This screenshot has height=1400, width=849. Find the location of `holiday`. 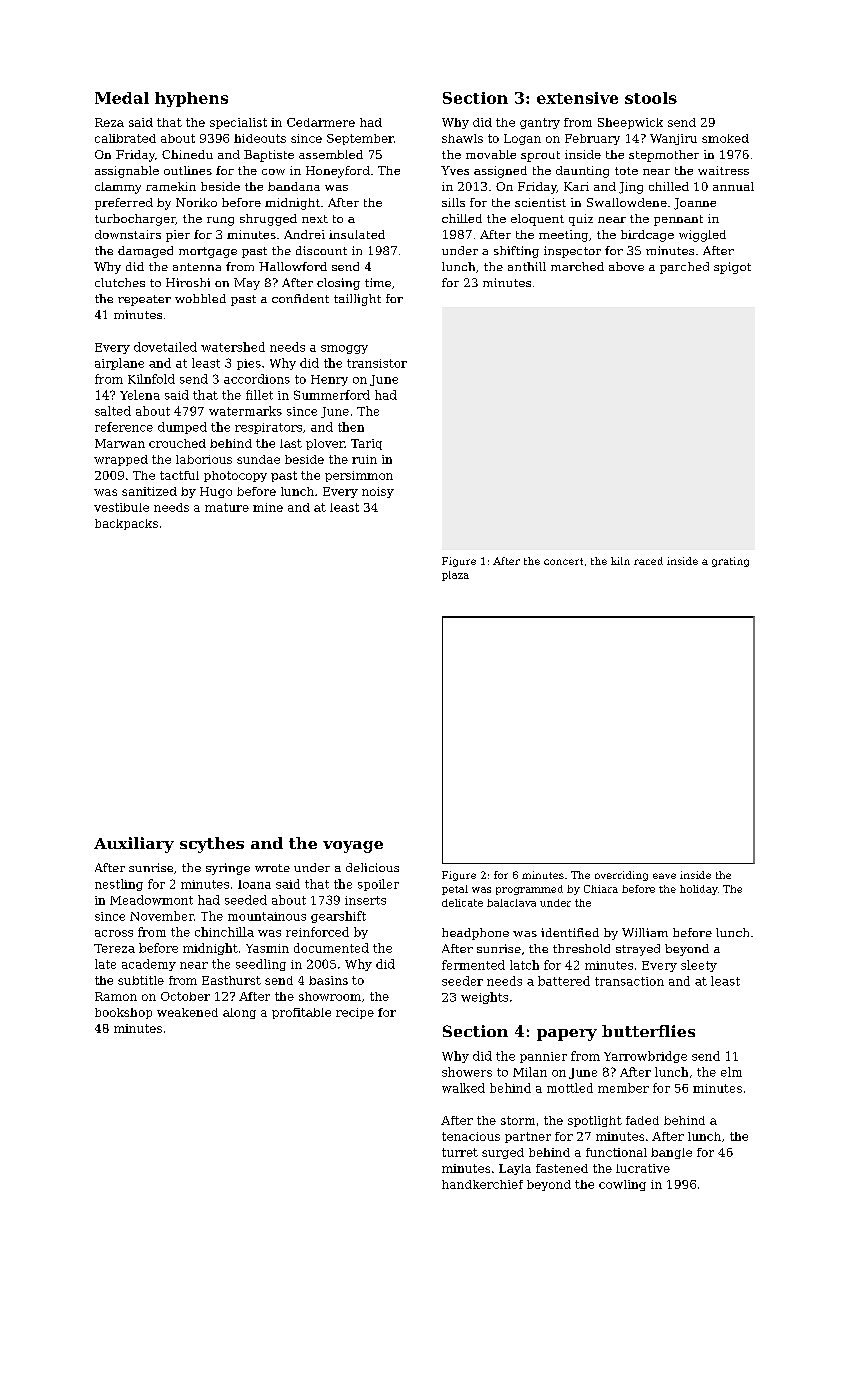

holiday is located at coordinates (699, 890).
